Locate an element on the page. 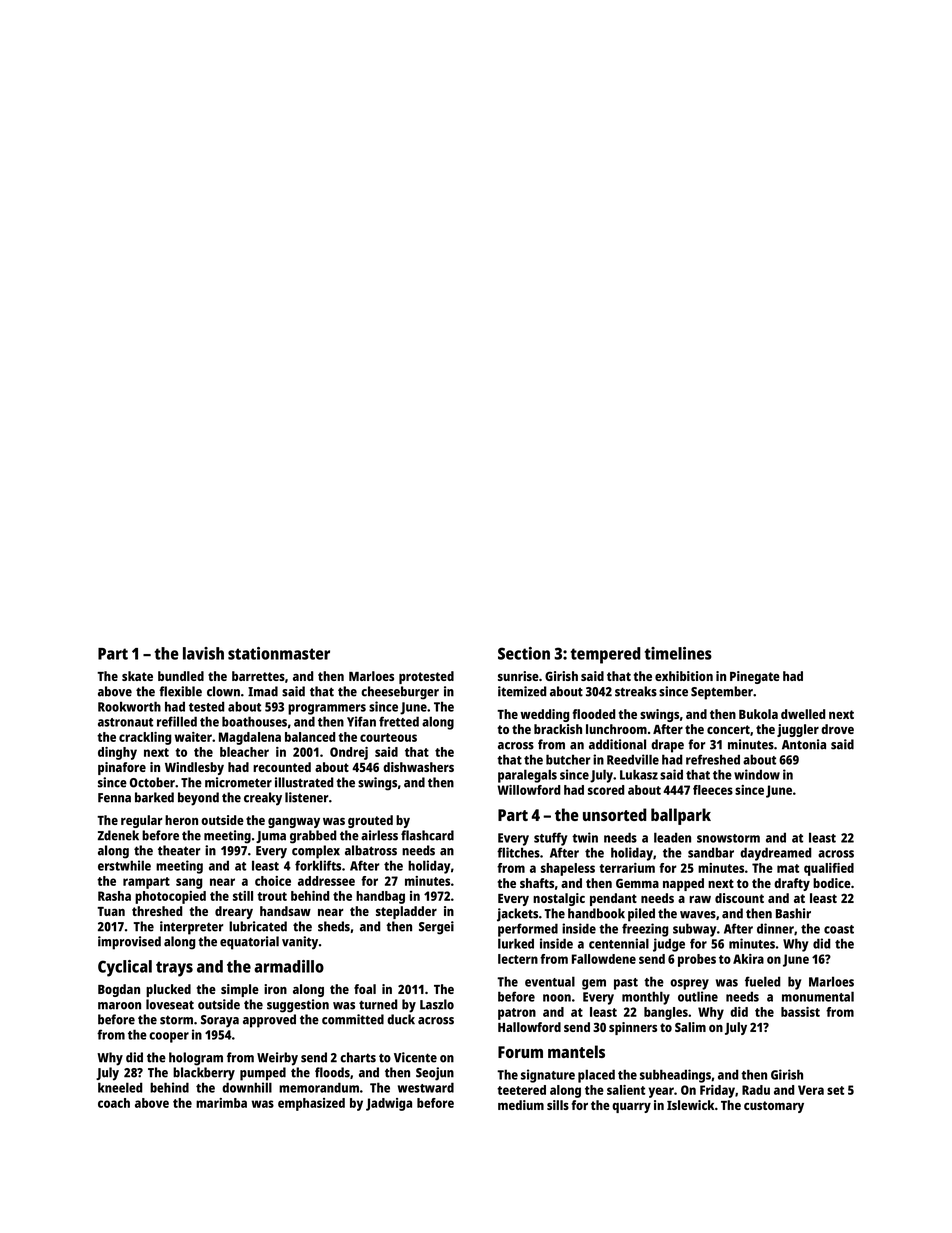 The width and height of the document is (952, 1233). Salim is located at coordinates (690, 1027).
